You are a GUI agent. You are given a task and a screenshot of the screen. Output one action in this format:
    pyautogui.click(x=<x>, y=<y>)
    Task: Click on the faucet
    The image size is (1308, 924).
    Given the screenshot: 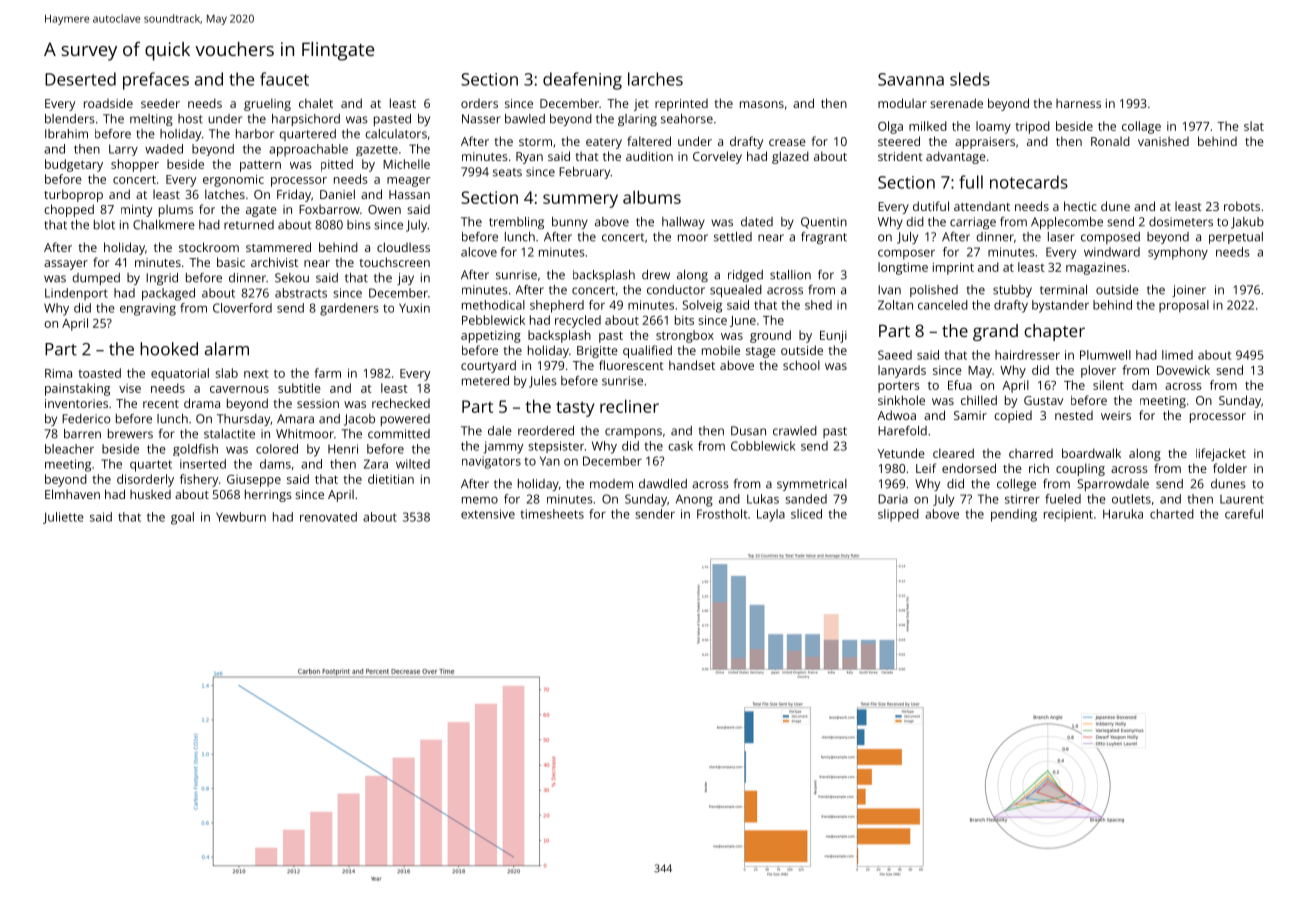 What is the action you would take?
    pyautogui.click(x=284, y=79)
